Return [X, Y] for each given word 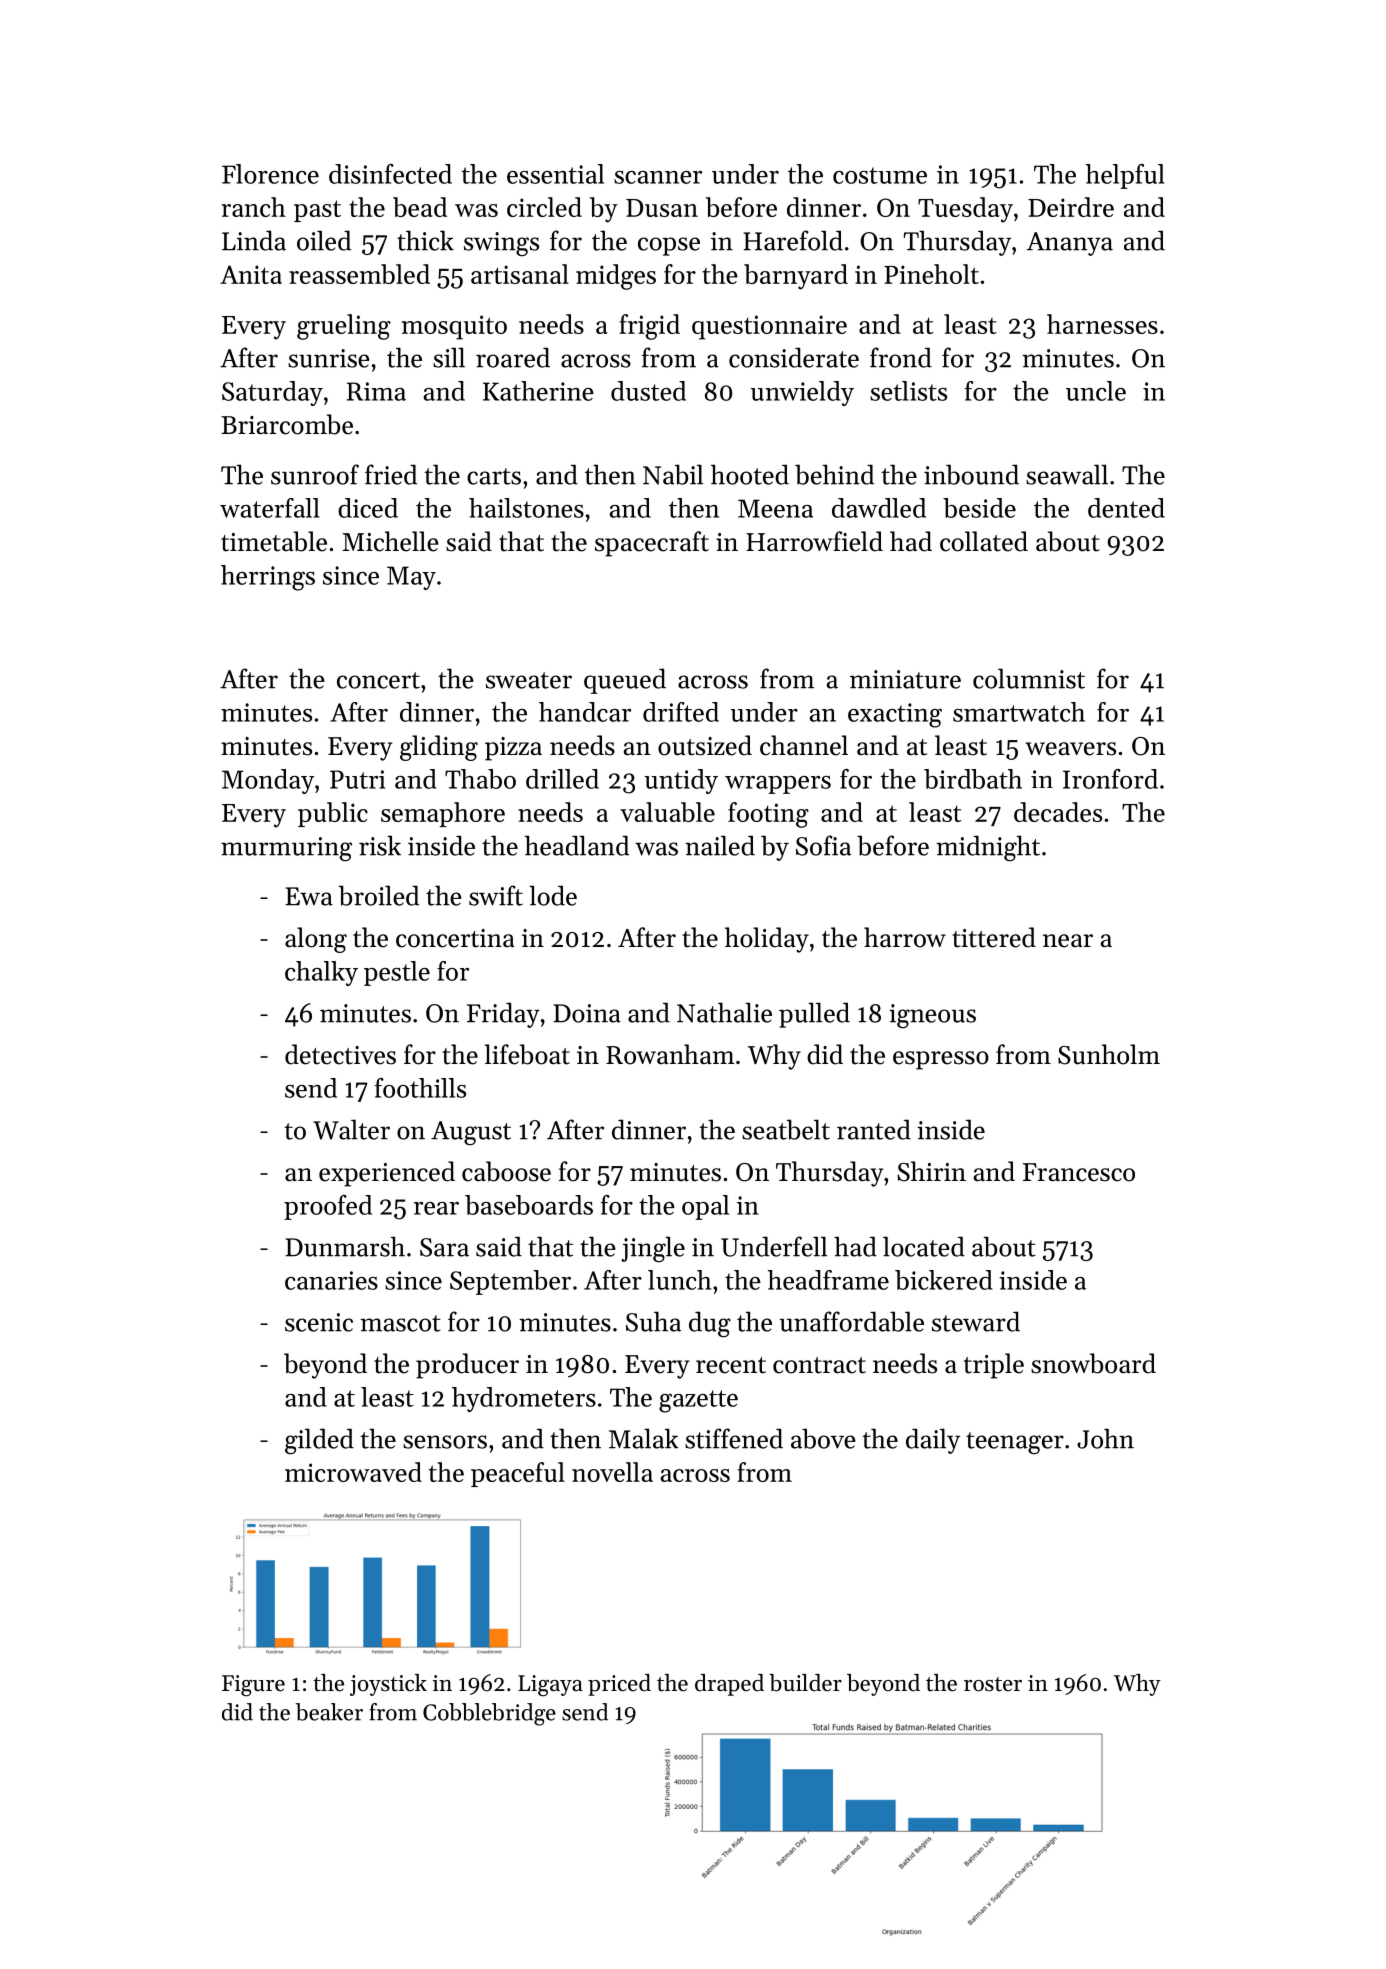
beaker [329, 1712]
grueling [344, 327]
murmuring [286, 849]
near [1068, 941]
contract [819, 1365]
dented [1126, 508]
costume [880, 175]
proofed [328, 1207]
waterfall [270, 508]
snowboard [1093, 1363]
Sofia [823, 845]
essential [555, 174]
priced [619, 1685]
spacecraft [652, 544]
